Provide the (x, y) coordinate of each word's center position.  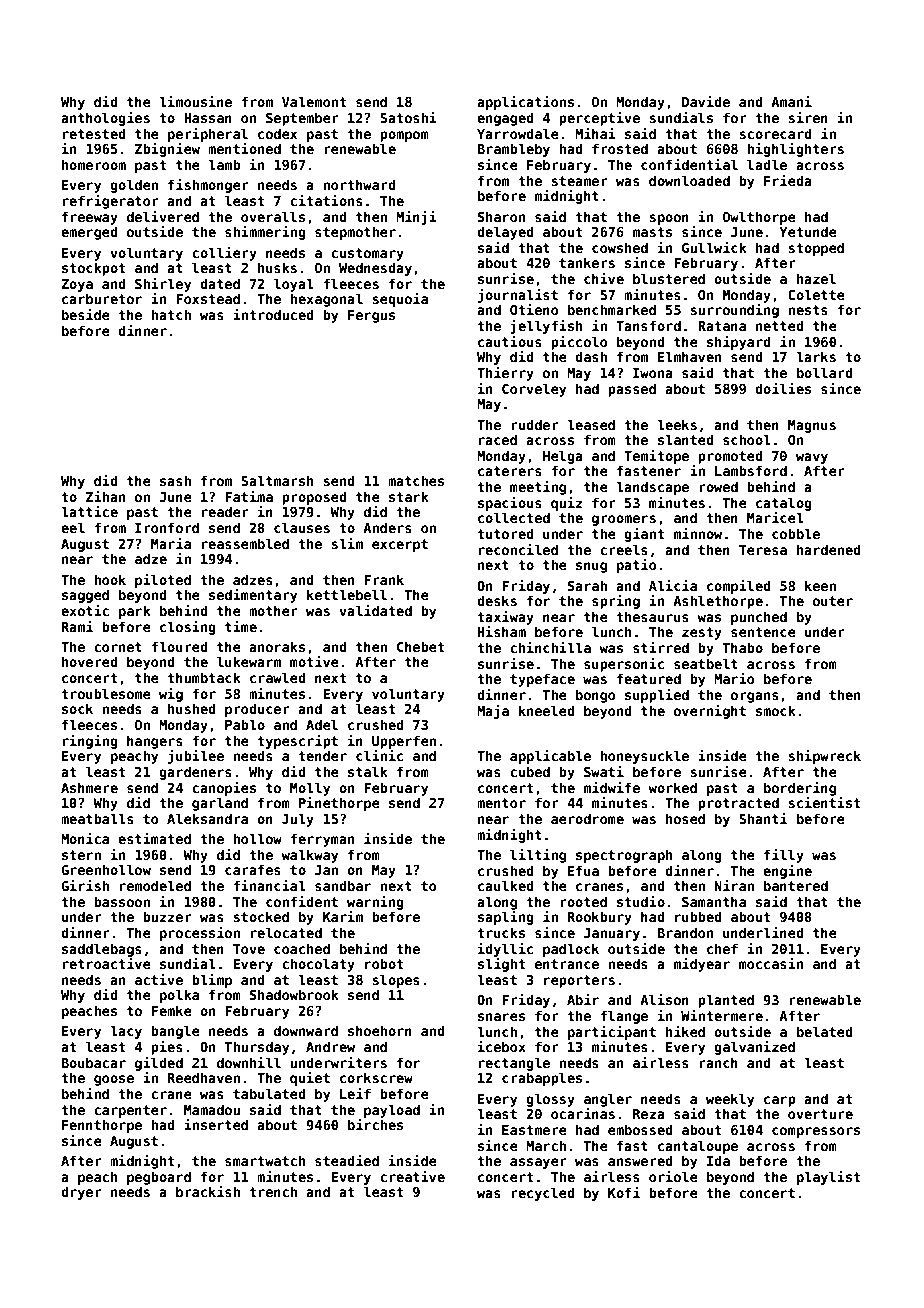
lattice (89, 511)
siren (808, 117)
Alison (664, 999)
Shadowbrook (294, 994)
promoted (730, 457)
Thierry (505, 374)
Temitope (656, 457)
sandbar (343, 885)
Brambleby (513, 150)
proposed (314, 498)
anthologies (105, 119)
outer (833, 601)
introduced (273, 314)
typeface (542, 680)
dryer (81, 1193)
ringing (90, 742)
